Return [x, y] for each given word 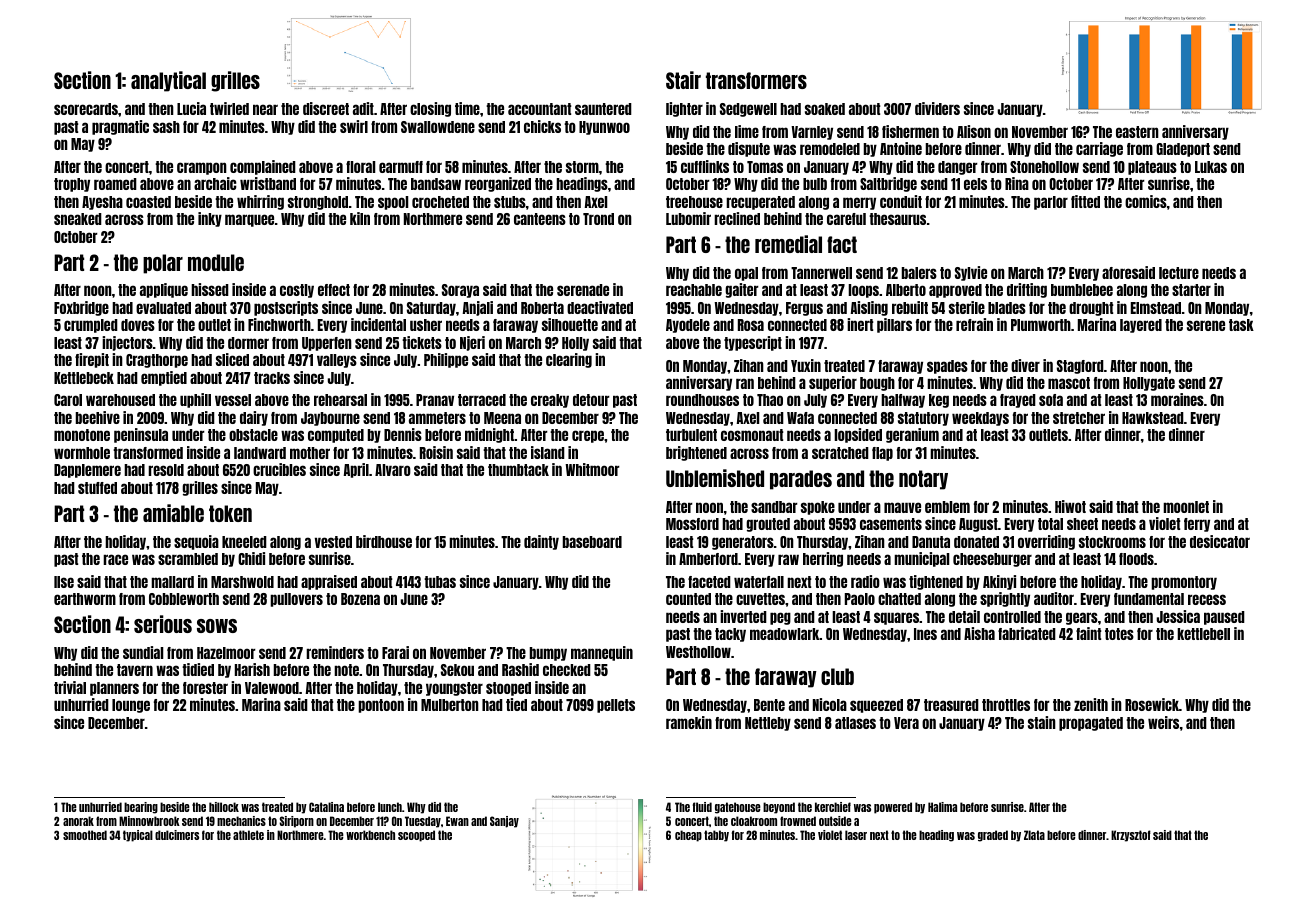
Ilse [64, 582]
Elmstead [1156, 308]
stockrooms [1112, 542]
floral [360, 167]
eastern [1137, 132]
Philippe [446, 360]
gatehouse [738, 808]
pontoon [381, 706]
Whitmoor [592, 469]
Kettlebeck [84, 378]
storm [582, 167]
